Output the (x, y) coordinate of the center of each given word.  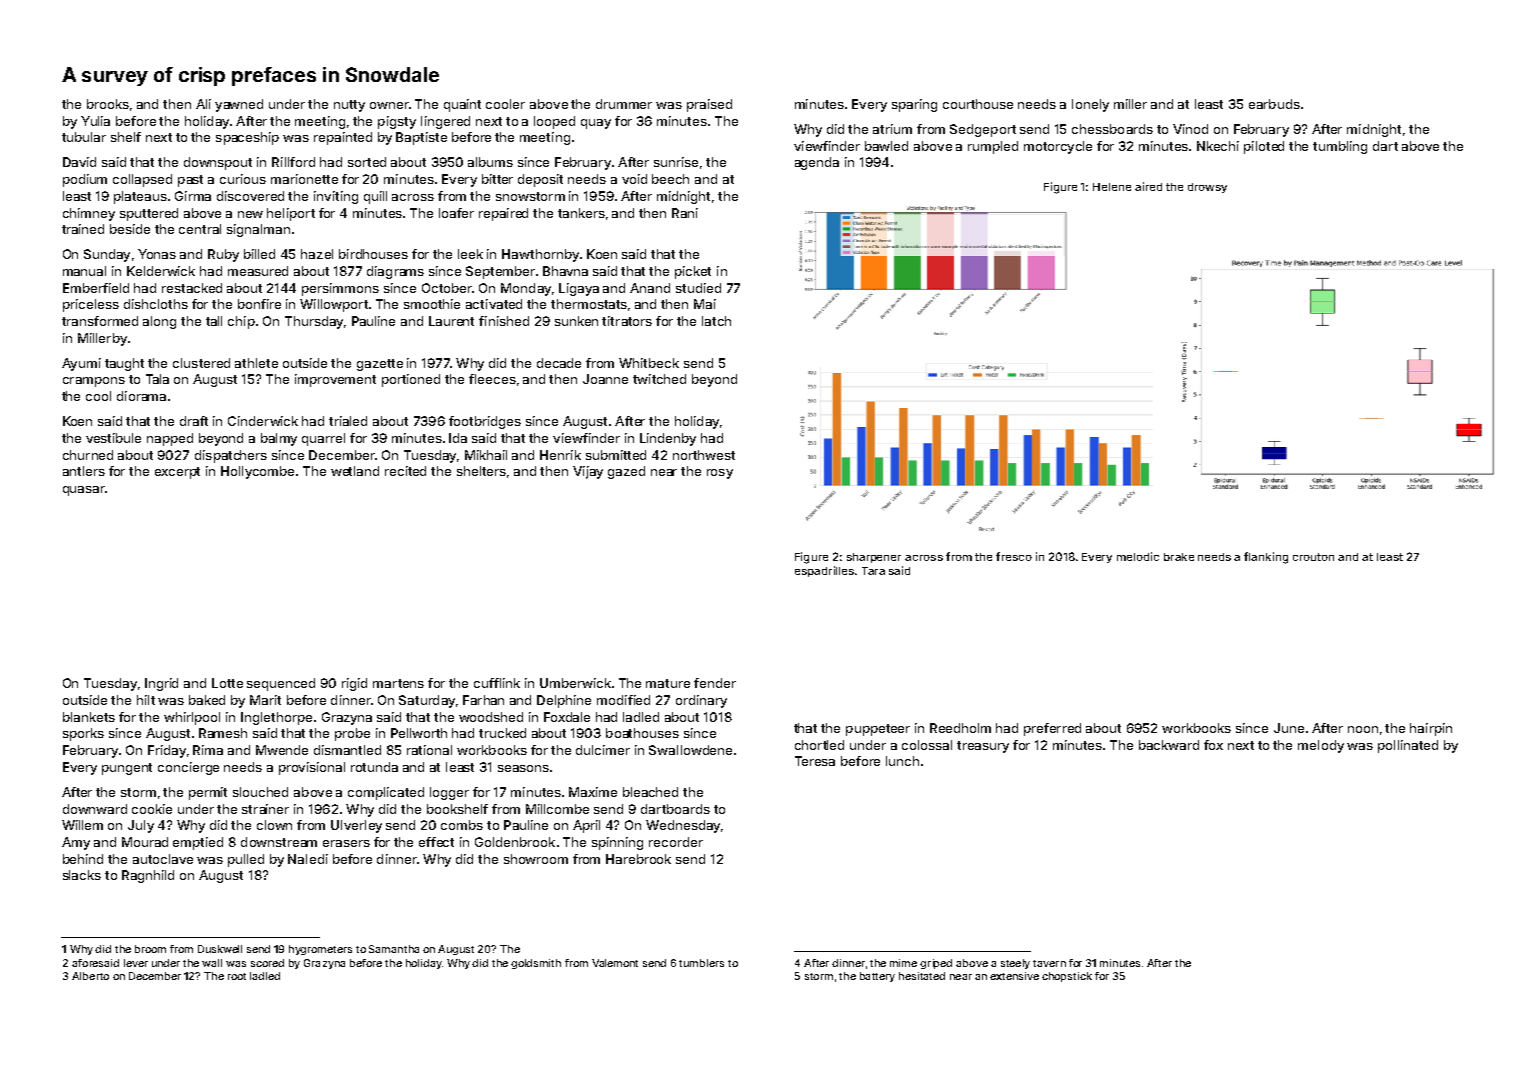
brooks (108, 104)
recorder (676, 842)
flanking (1266, 558)
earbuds (1274, 104)
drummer (624, 104)
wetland (355, 471)
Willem (82, 825)
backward (1169, 745)
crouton (1313, 557)
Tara (873, 571)
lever (136, 963)
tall (214, 321)
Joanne (605, 379)
